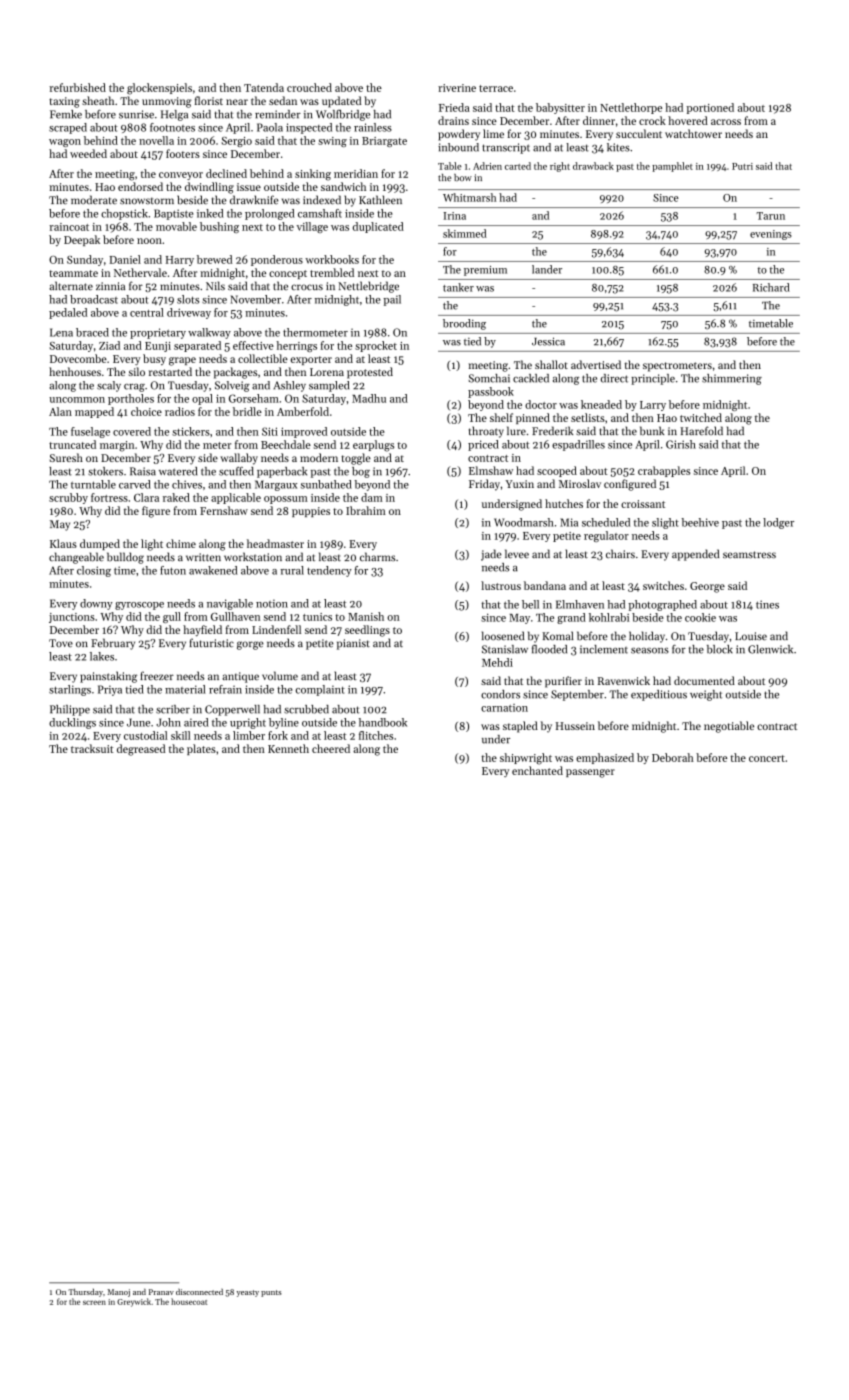 The width and height of the page is (849, 1400). What do you see at coordinates (541, 404) in the page?
I see `doctor` at bounding box center [541, 404].
